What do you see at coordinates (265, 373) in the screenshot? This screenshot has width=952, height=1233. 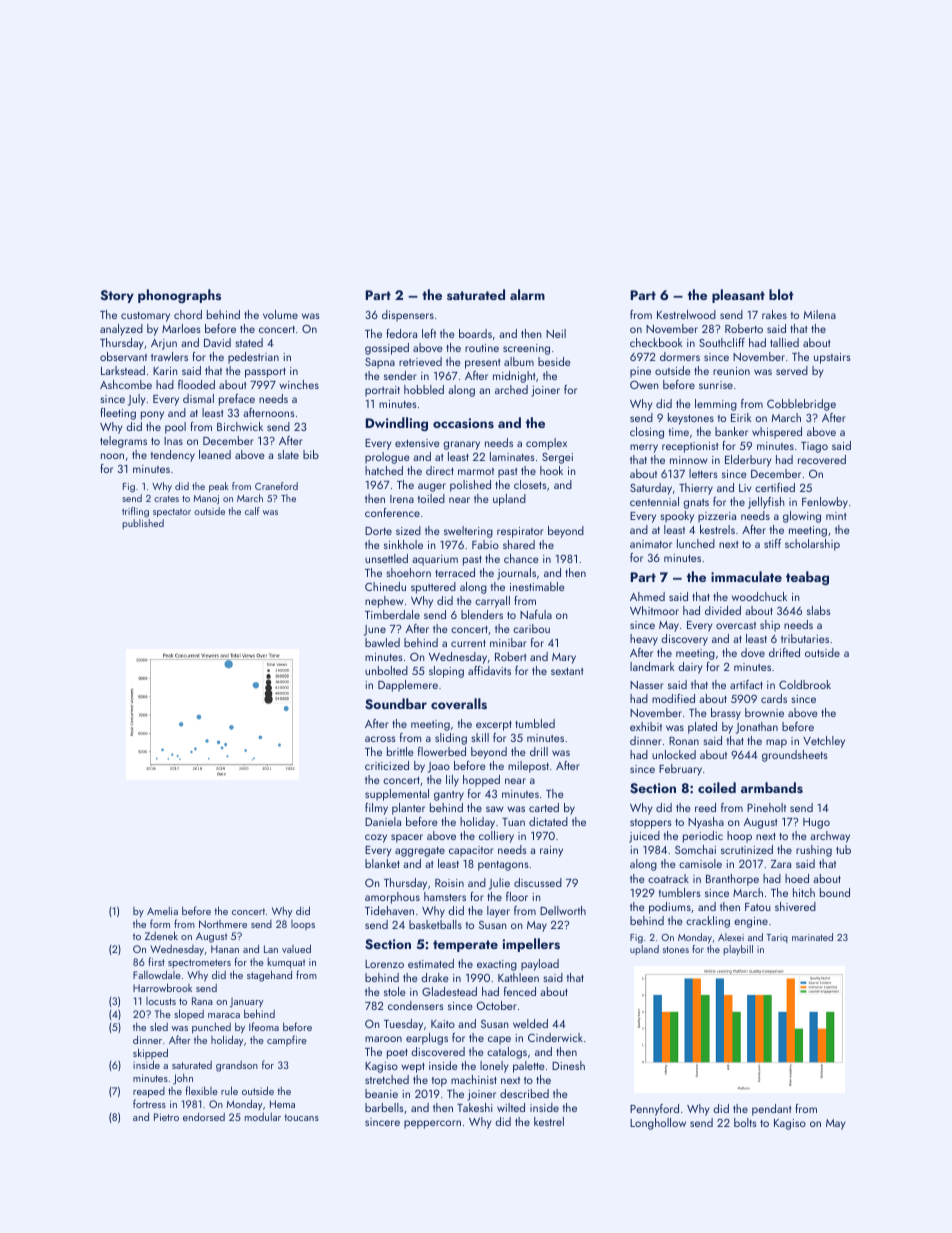 I see `passport` at bounding box center [265, 373].
